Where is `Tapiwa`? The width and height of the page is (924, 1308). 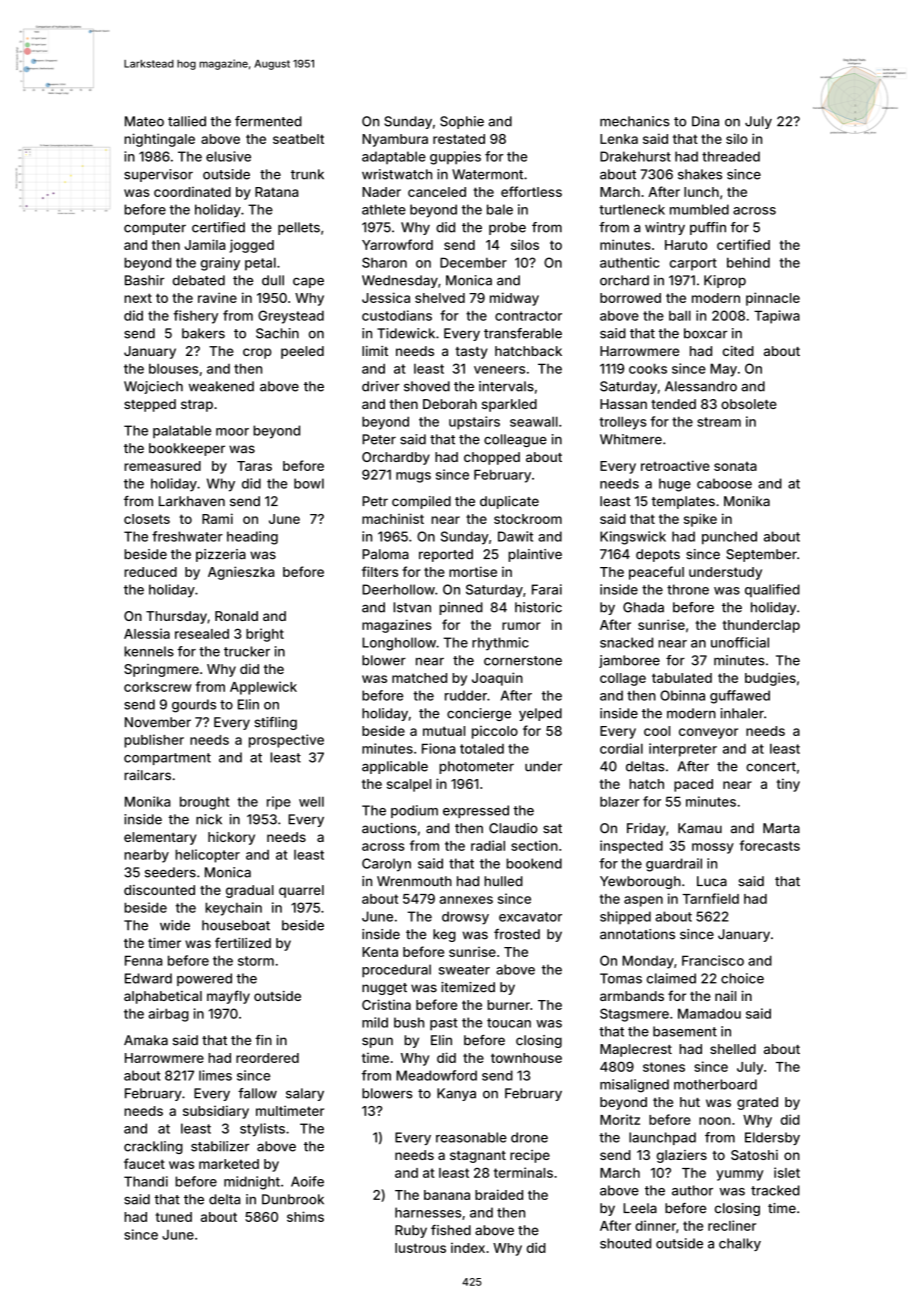 Tapiwa is located at coordinates (777, 317).
